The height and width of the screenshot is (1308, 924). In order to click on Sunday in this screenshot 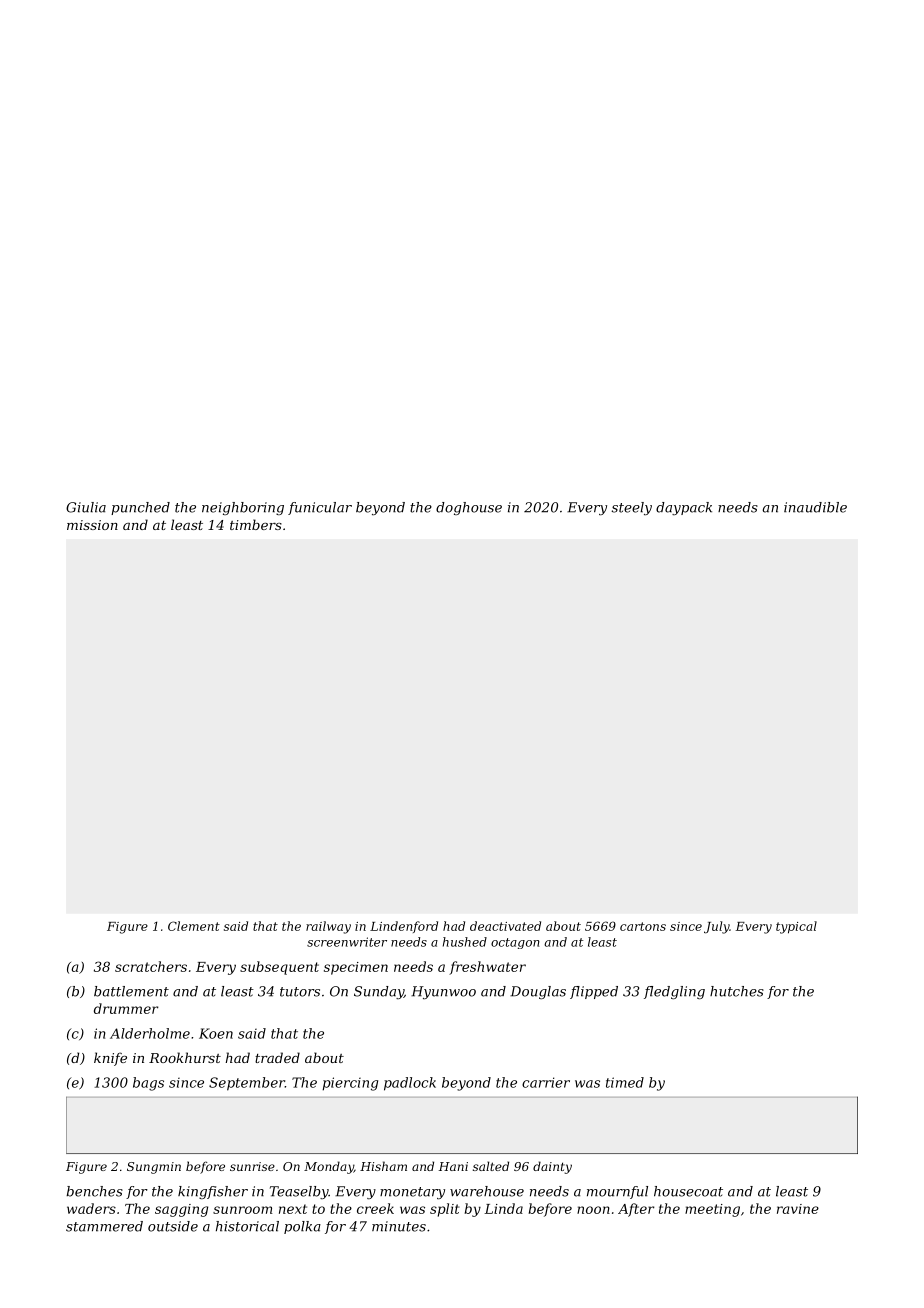, I will do `click(379, 992)`.
